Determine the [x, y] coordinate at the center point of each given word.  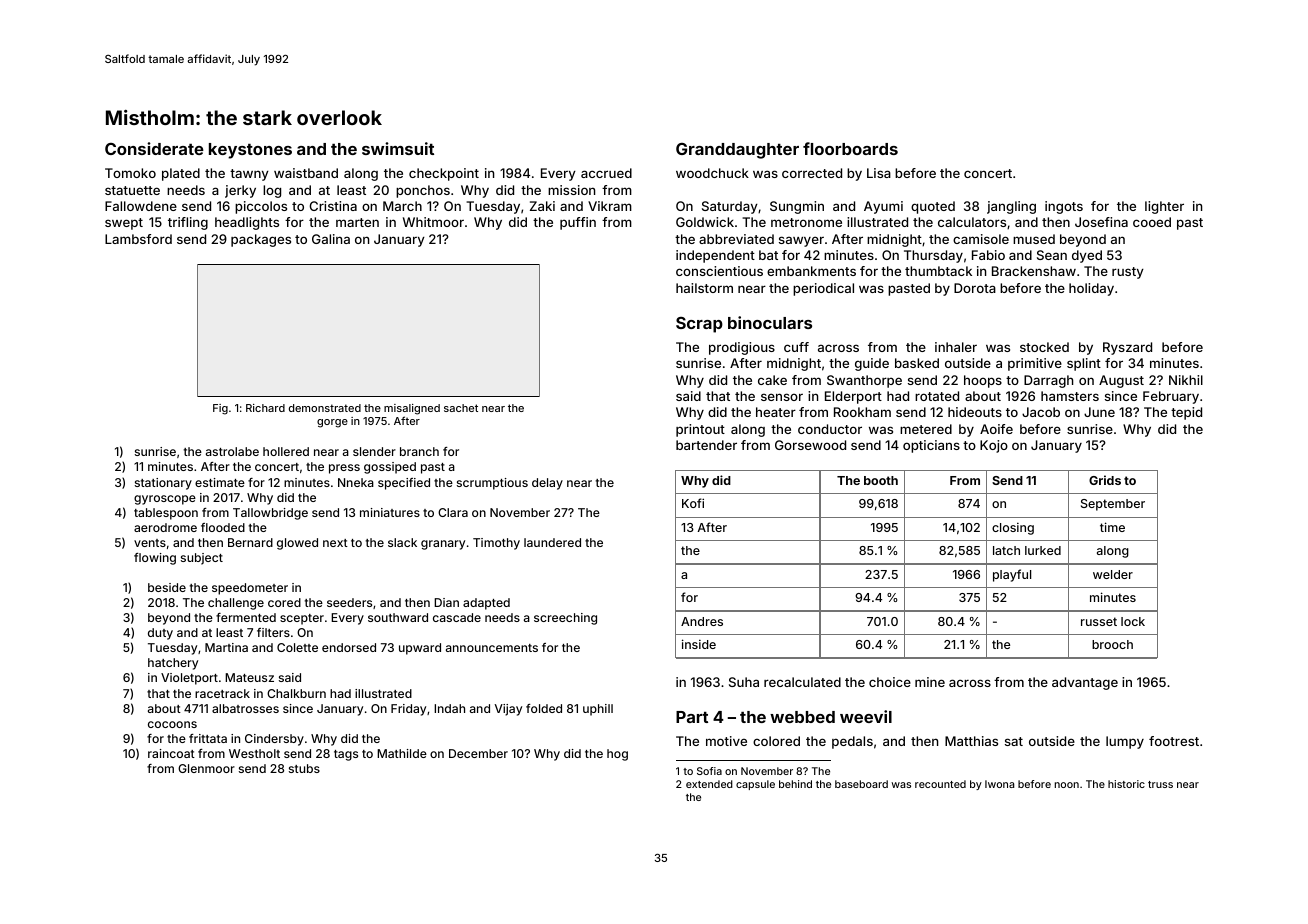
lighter [1164, 207]
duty [160, 634]
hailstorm [704, 288]
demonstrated [325, 408]
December [478, 753]
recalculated [802, 682]
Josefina [1101, 222]
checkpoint [444, 174]
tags [346, 755]
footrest [1174, 741]
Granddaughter [737, 151]
